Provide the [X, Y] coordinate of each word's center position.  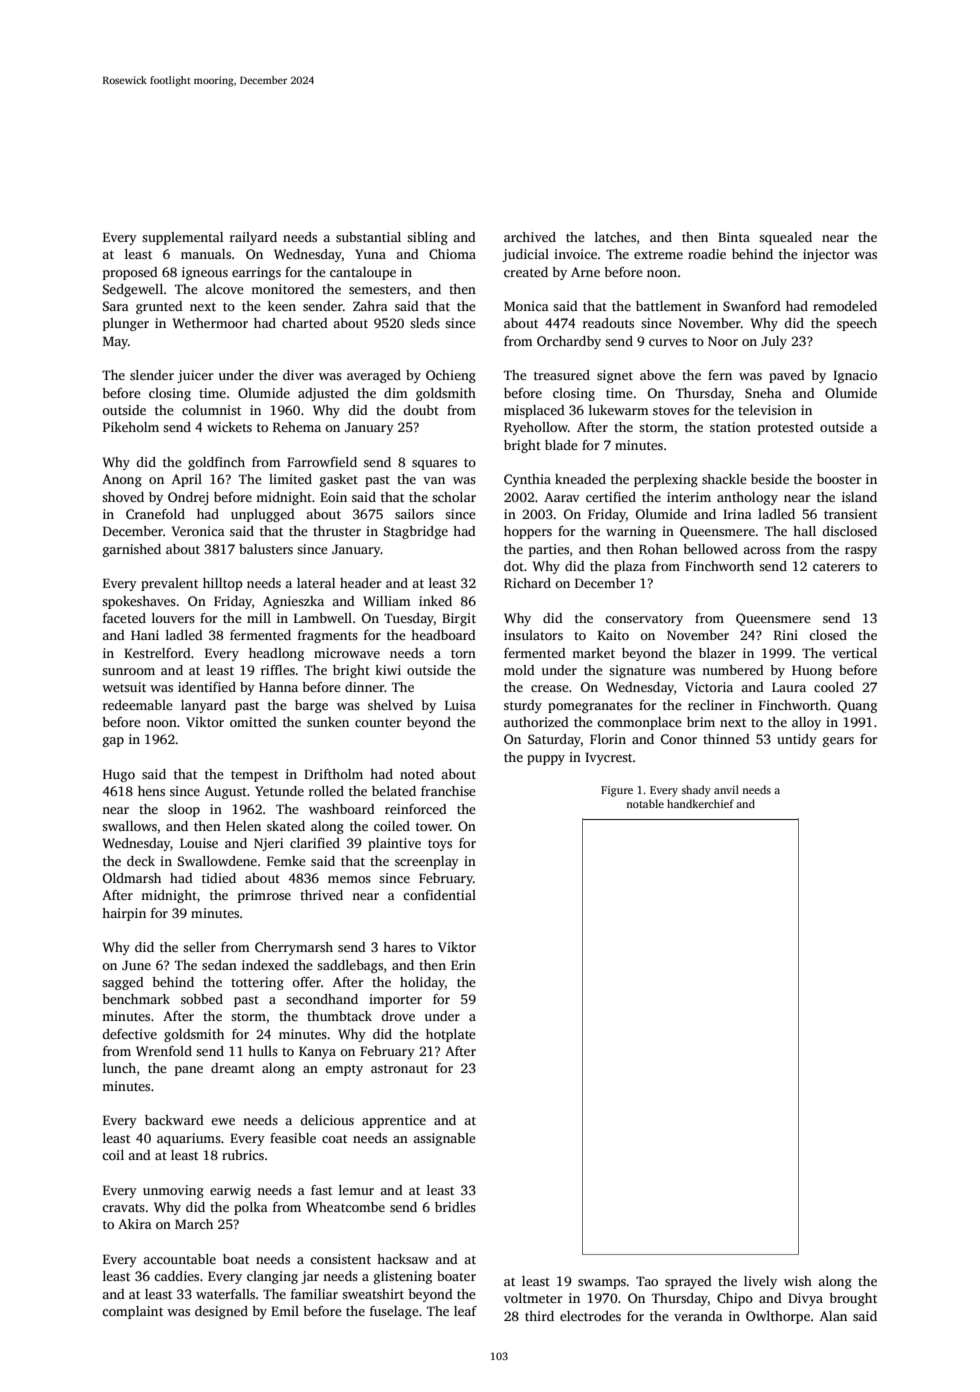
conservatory [644, 620]
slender [152, 375]
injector [826, 255]
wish [798, 1281]
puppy [546, 760]
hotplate [451, 1035]
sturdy [523, 706]
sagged [123, 983]
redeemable [138, 705]
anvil [726, 789]
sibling [427, 238]
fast [321, 1190]
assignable [444, 1139]
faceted [124, 618]
